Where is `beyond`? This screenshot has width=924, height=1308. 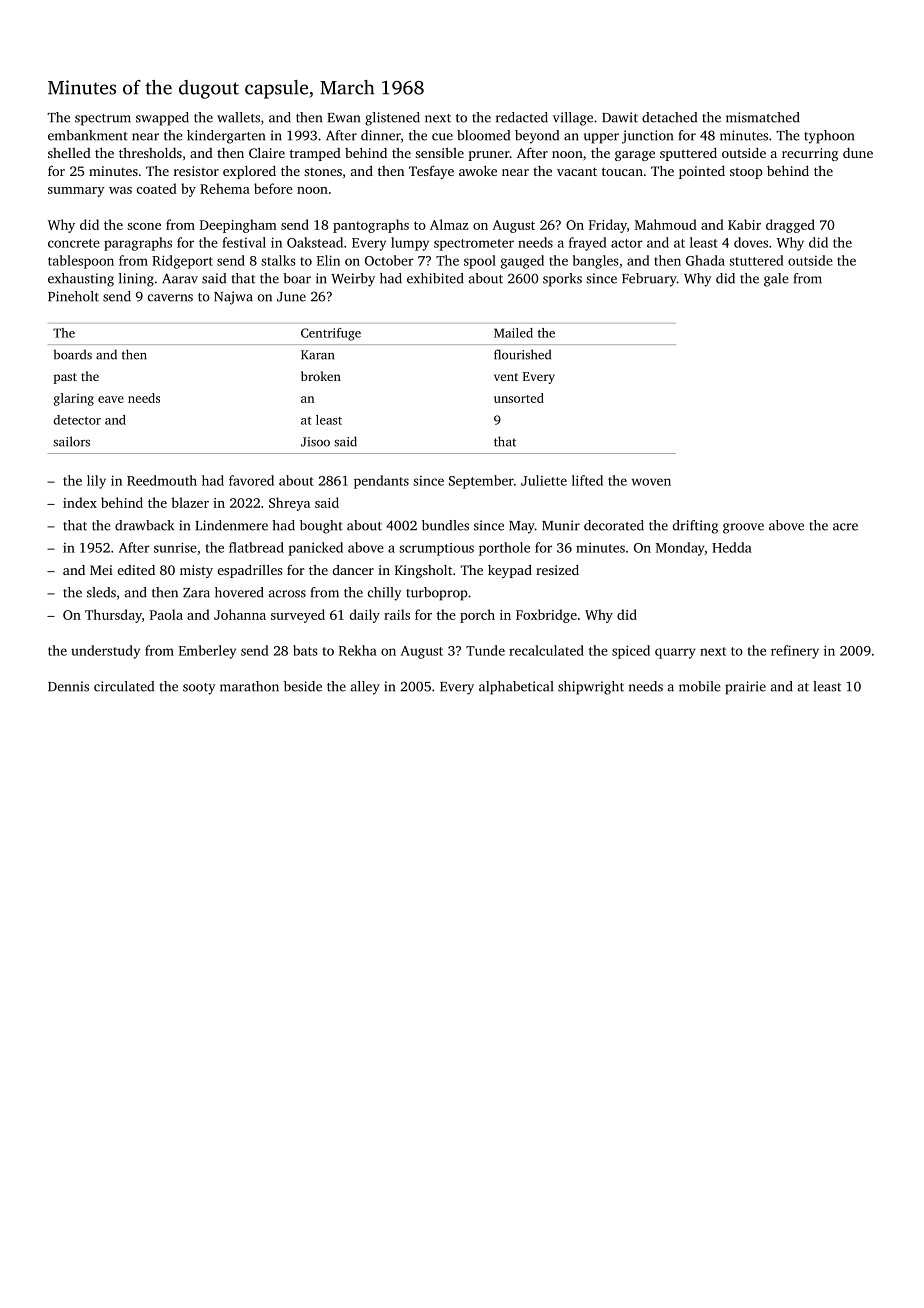 beyond is located at coordinates (537, 137).
